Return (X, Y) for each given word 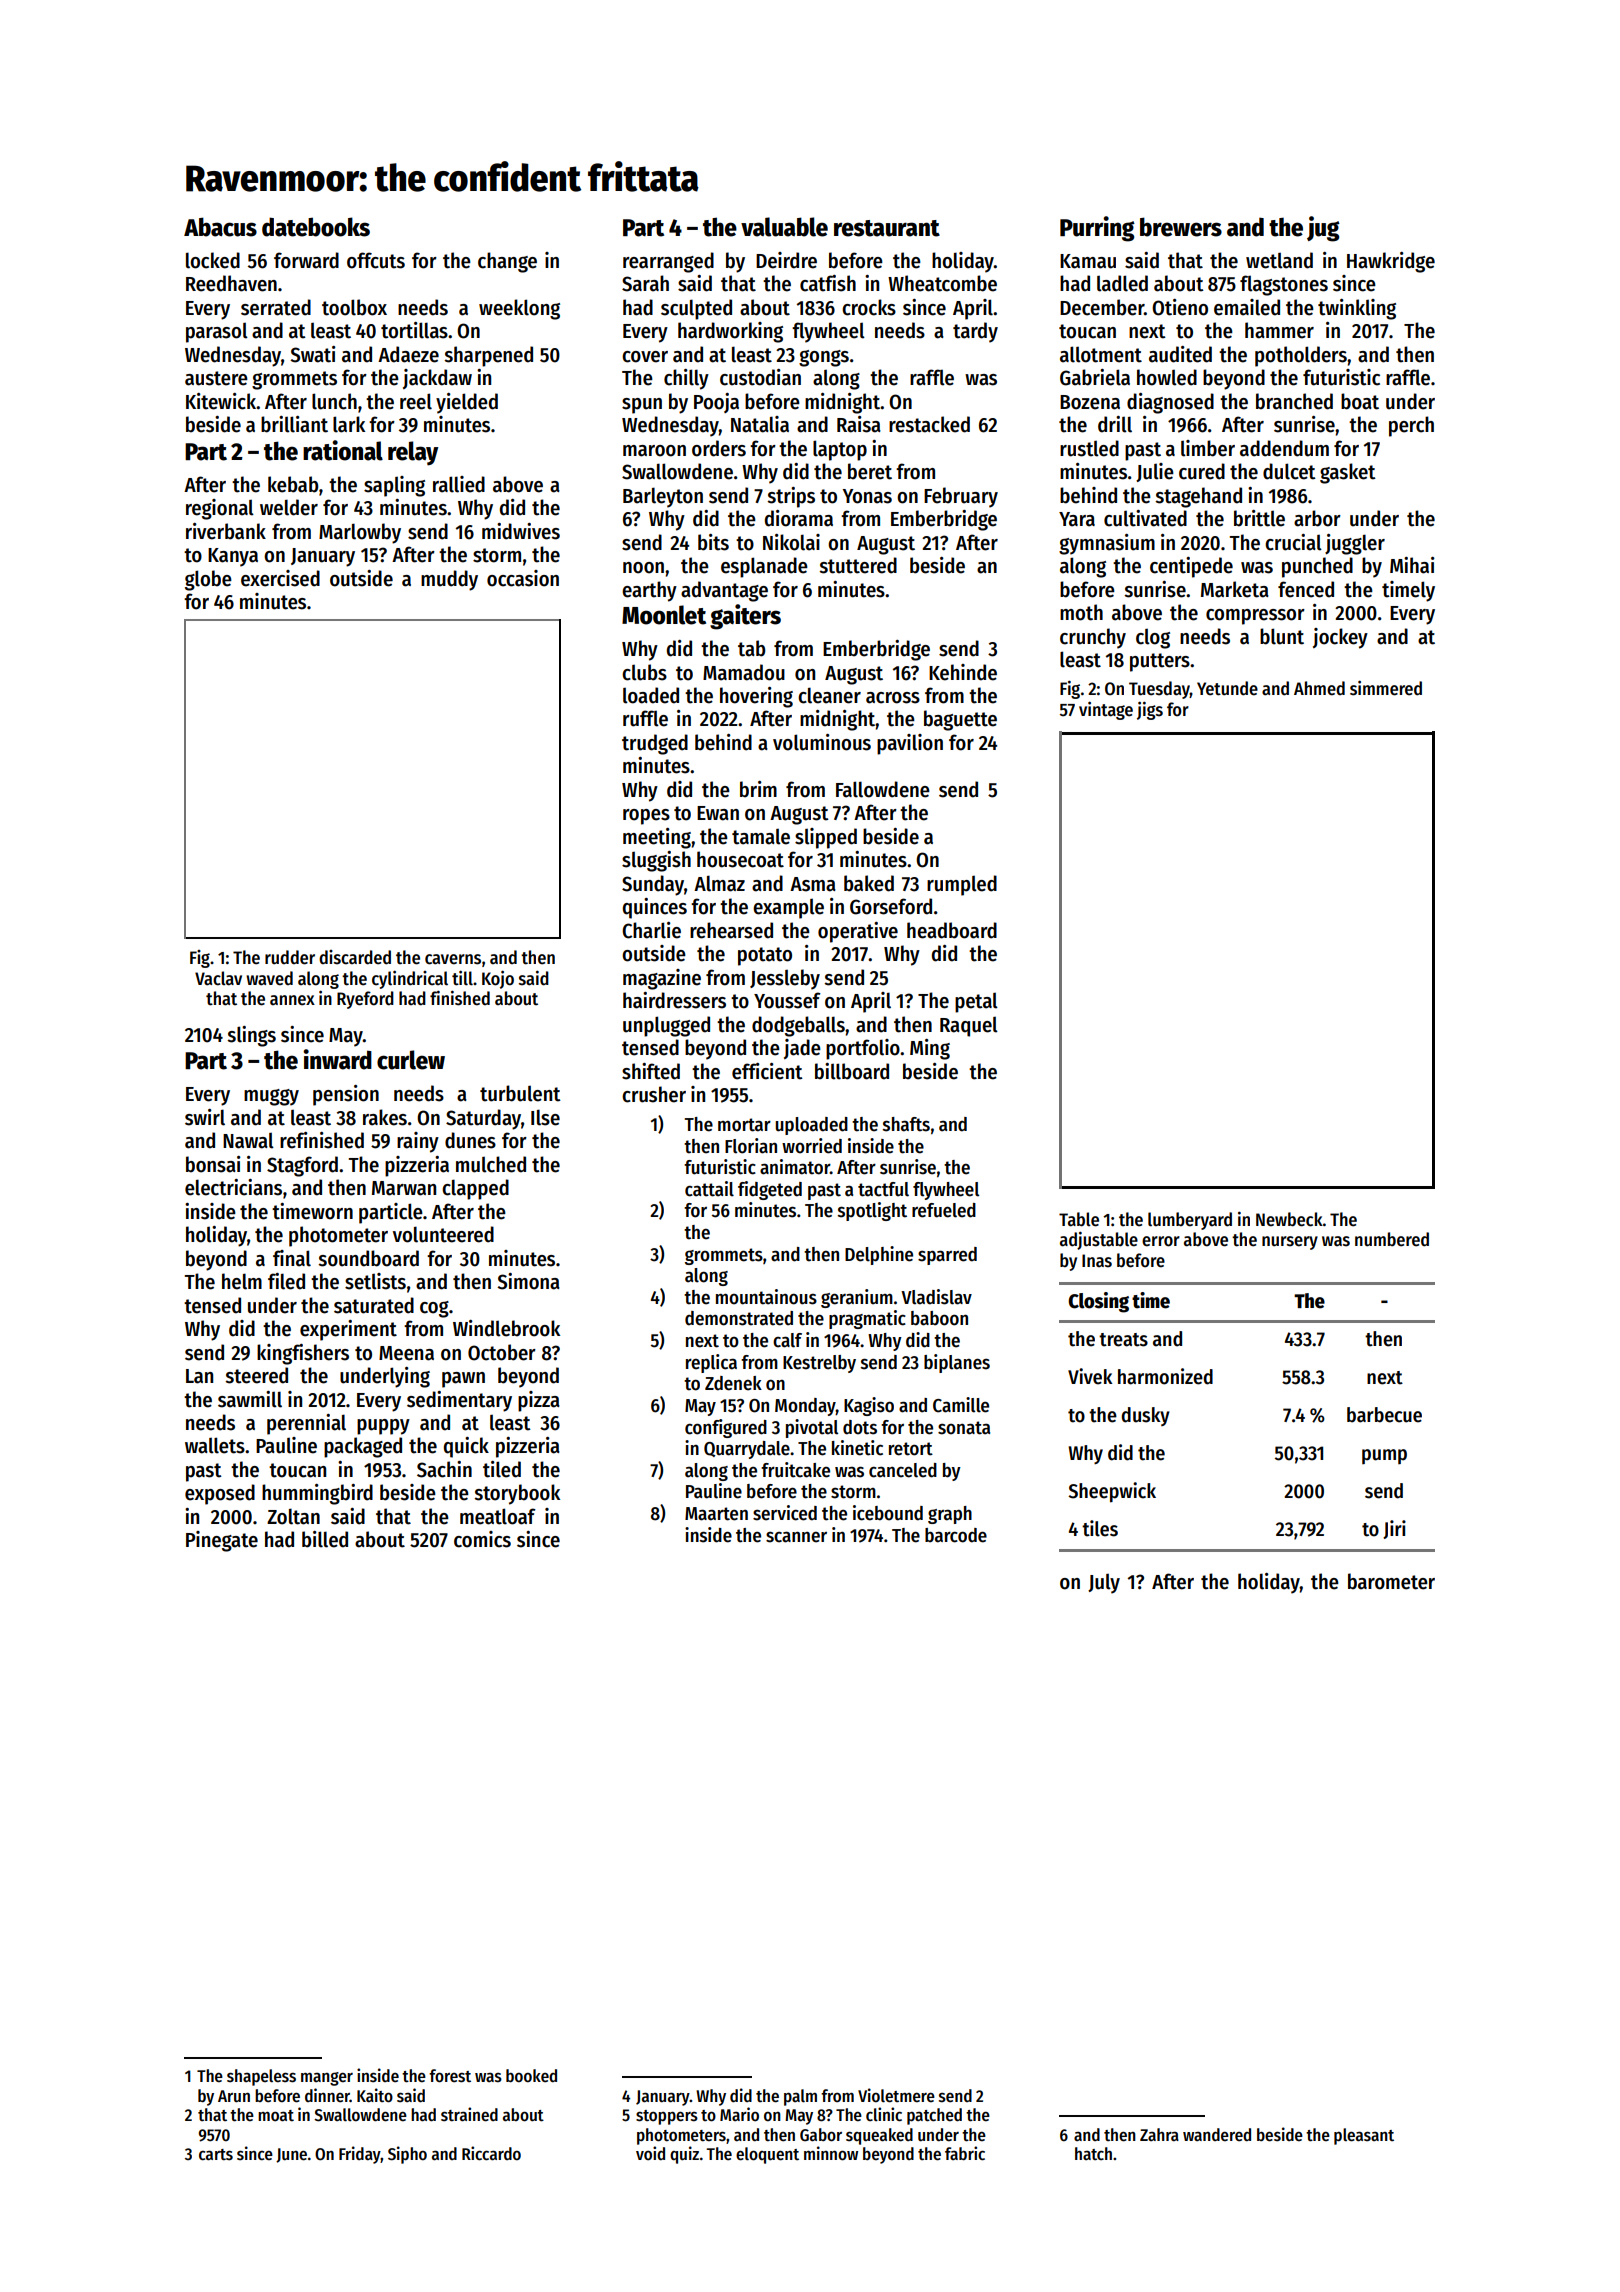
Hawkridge (1391, 262)
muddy (449, 580)
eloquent (767, 2155)
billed (325, 1539)
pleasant (1364, 2136)
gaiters (745, 617)
